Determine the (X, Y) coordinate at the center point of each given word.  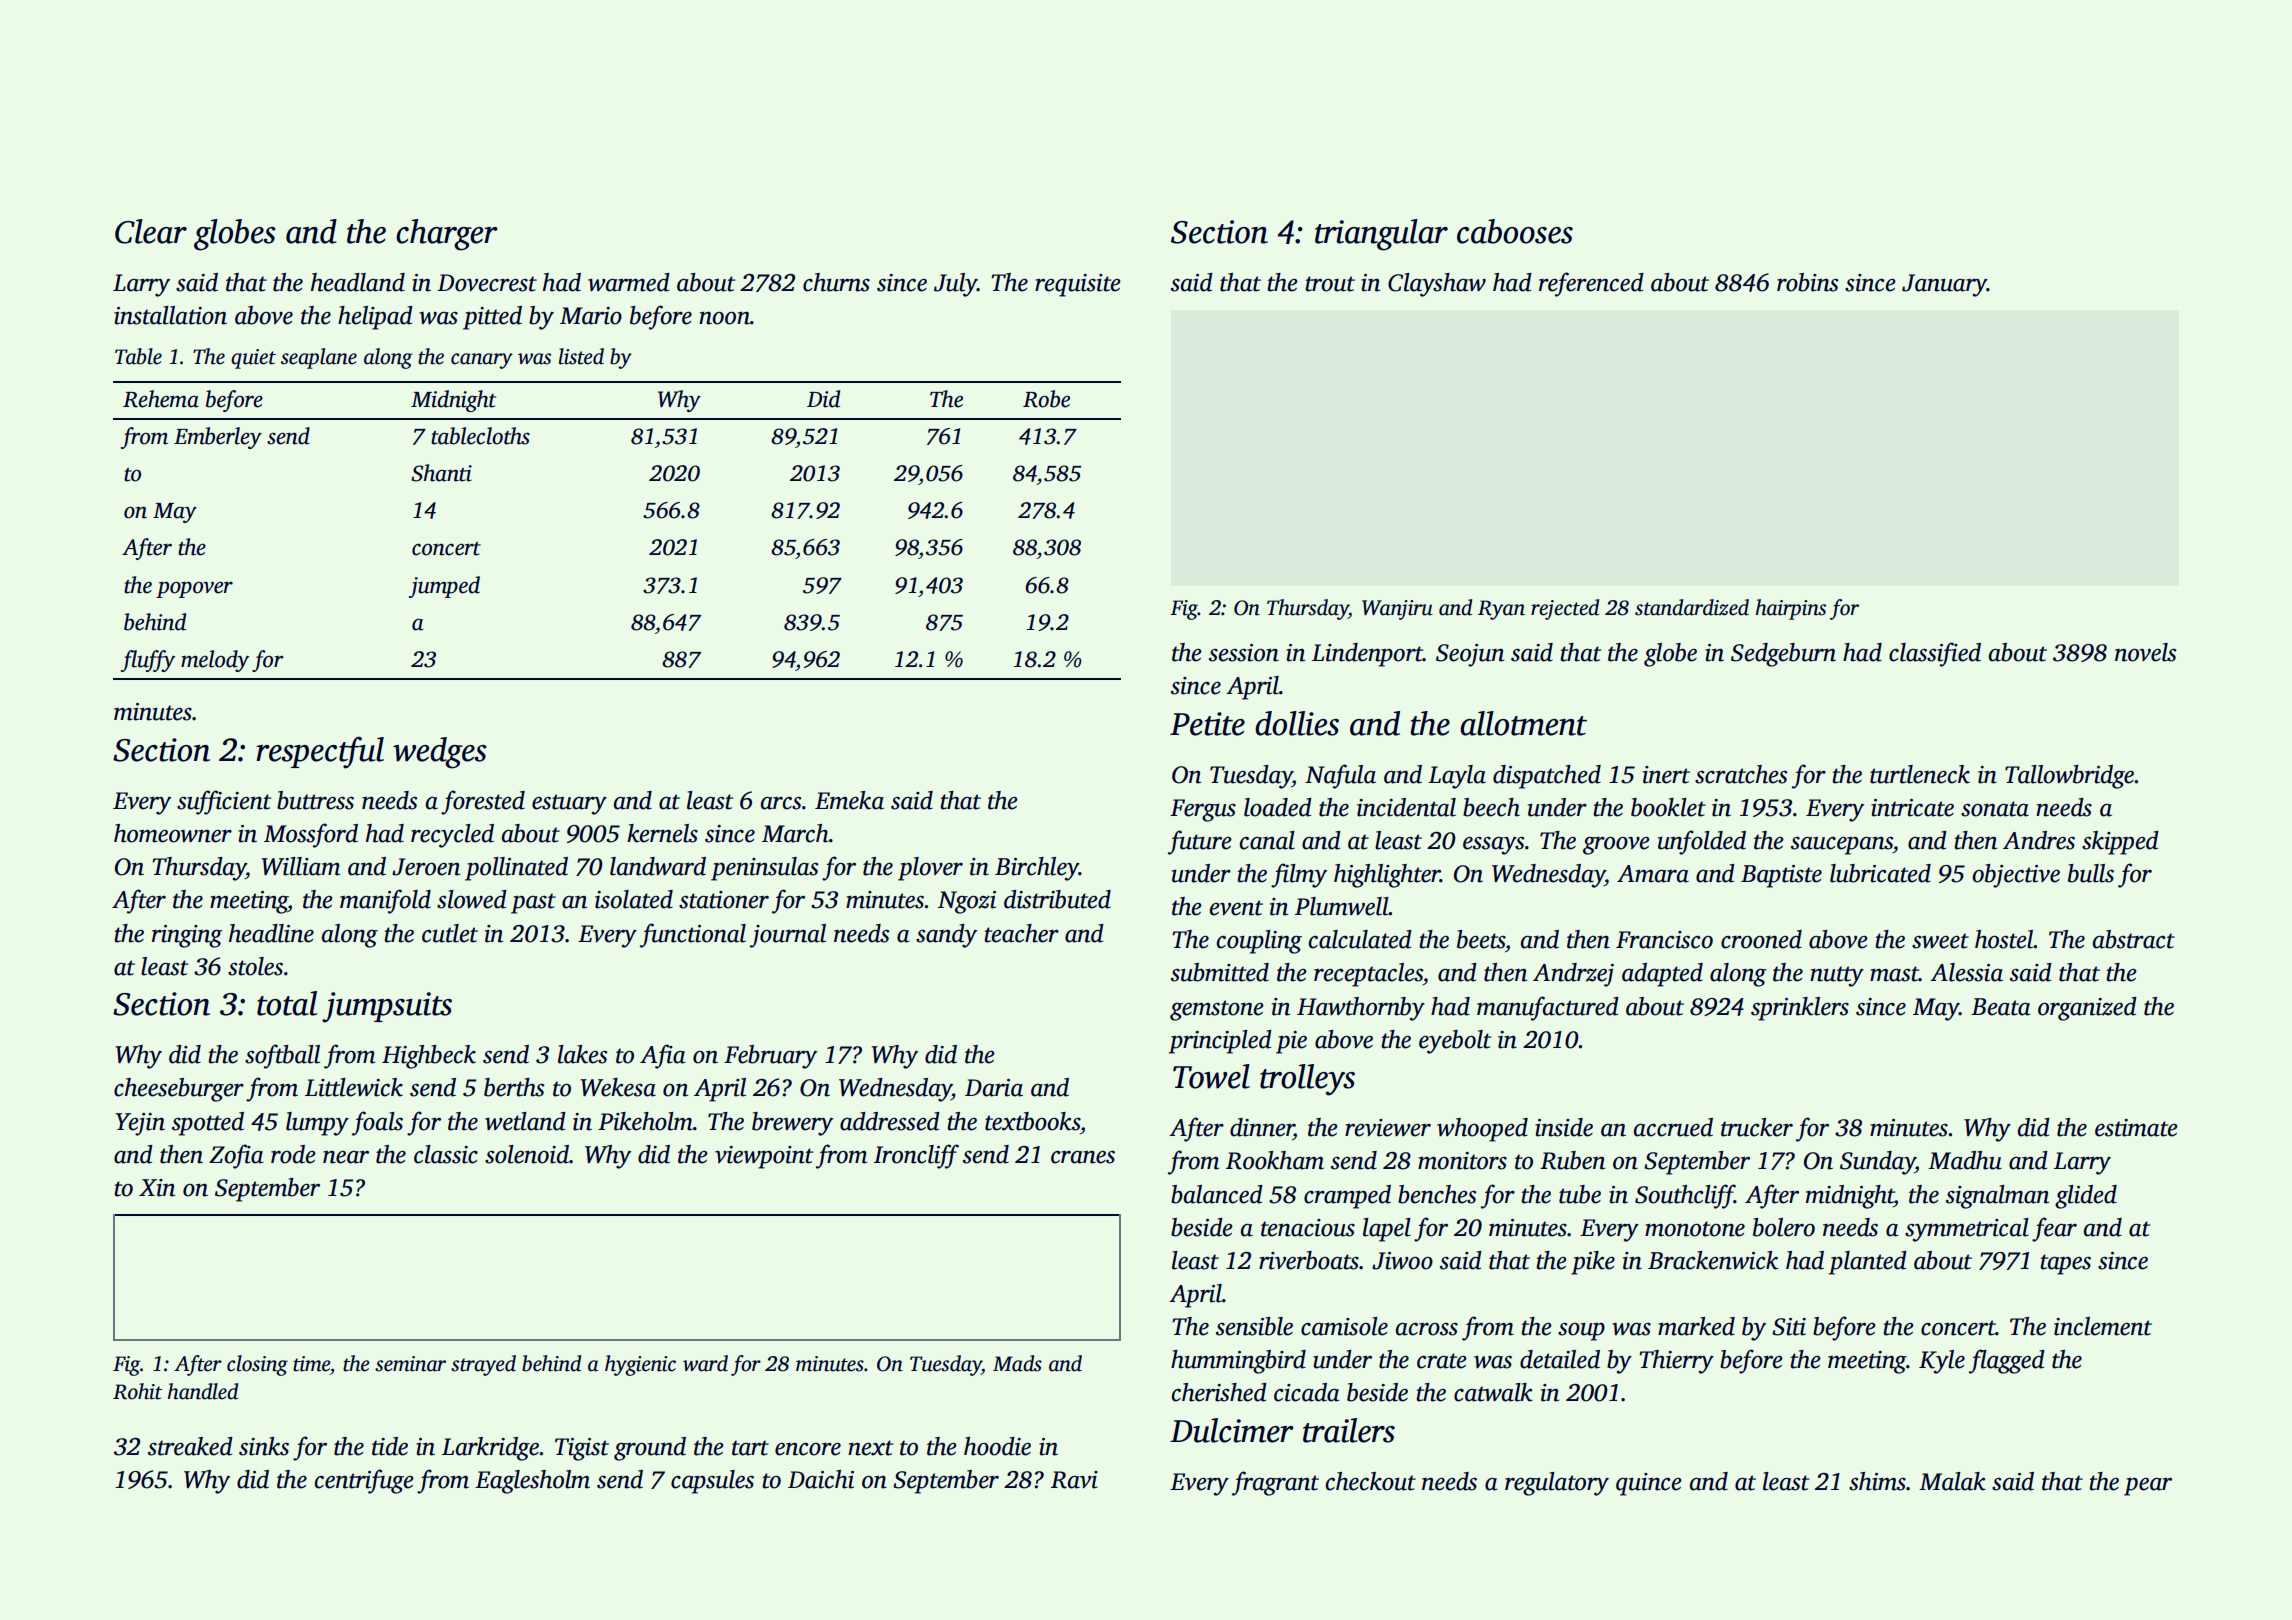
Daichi (821, 1479)
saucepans (1842, 845)
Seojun (1470, 655)
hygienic (640, 1365)
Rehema (161, 399)
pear (2148, 1486)
